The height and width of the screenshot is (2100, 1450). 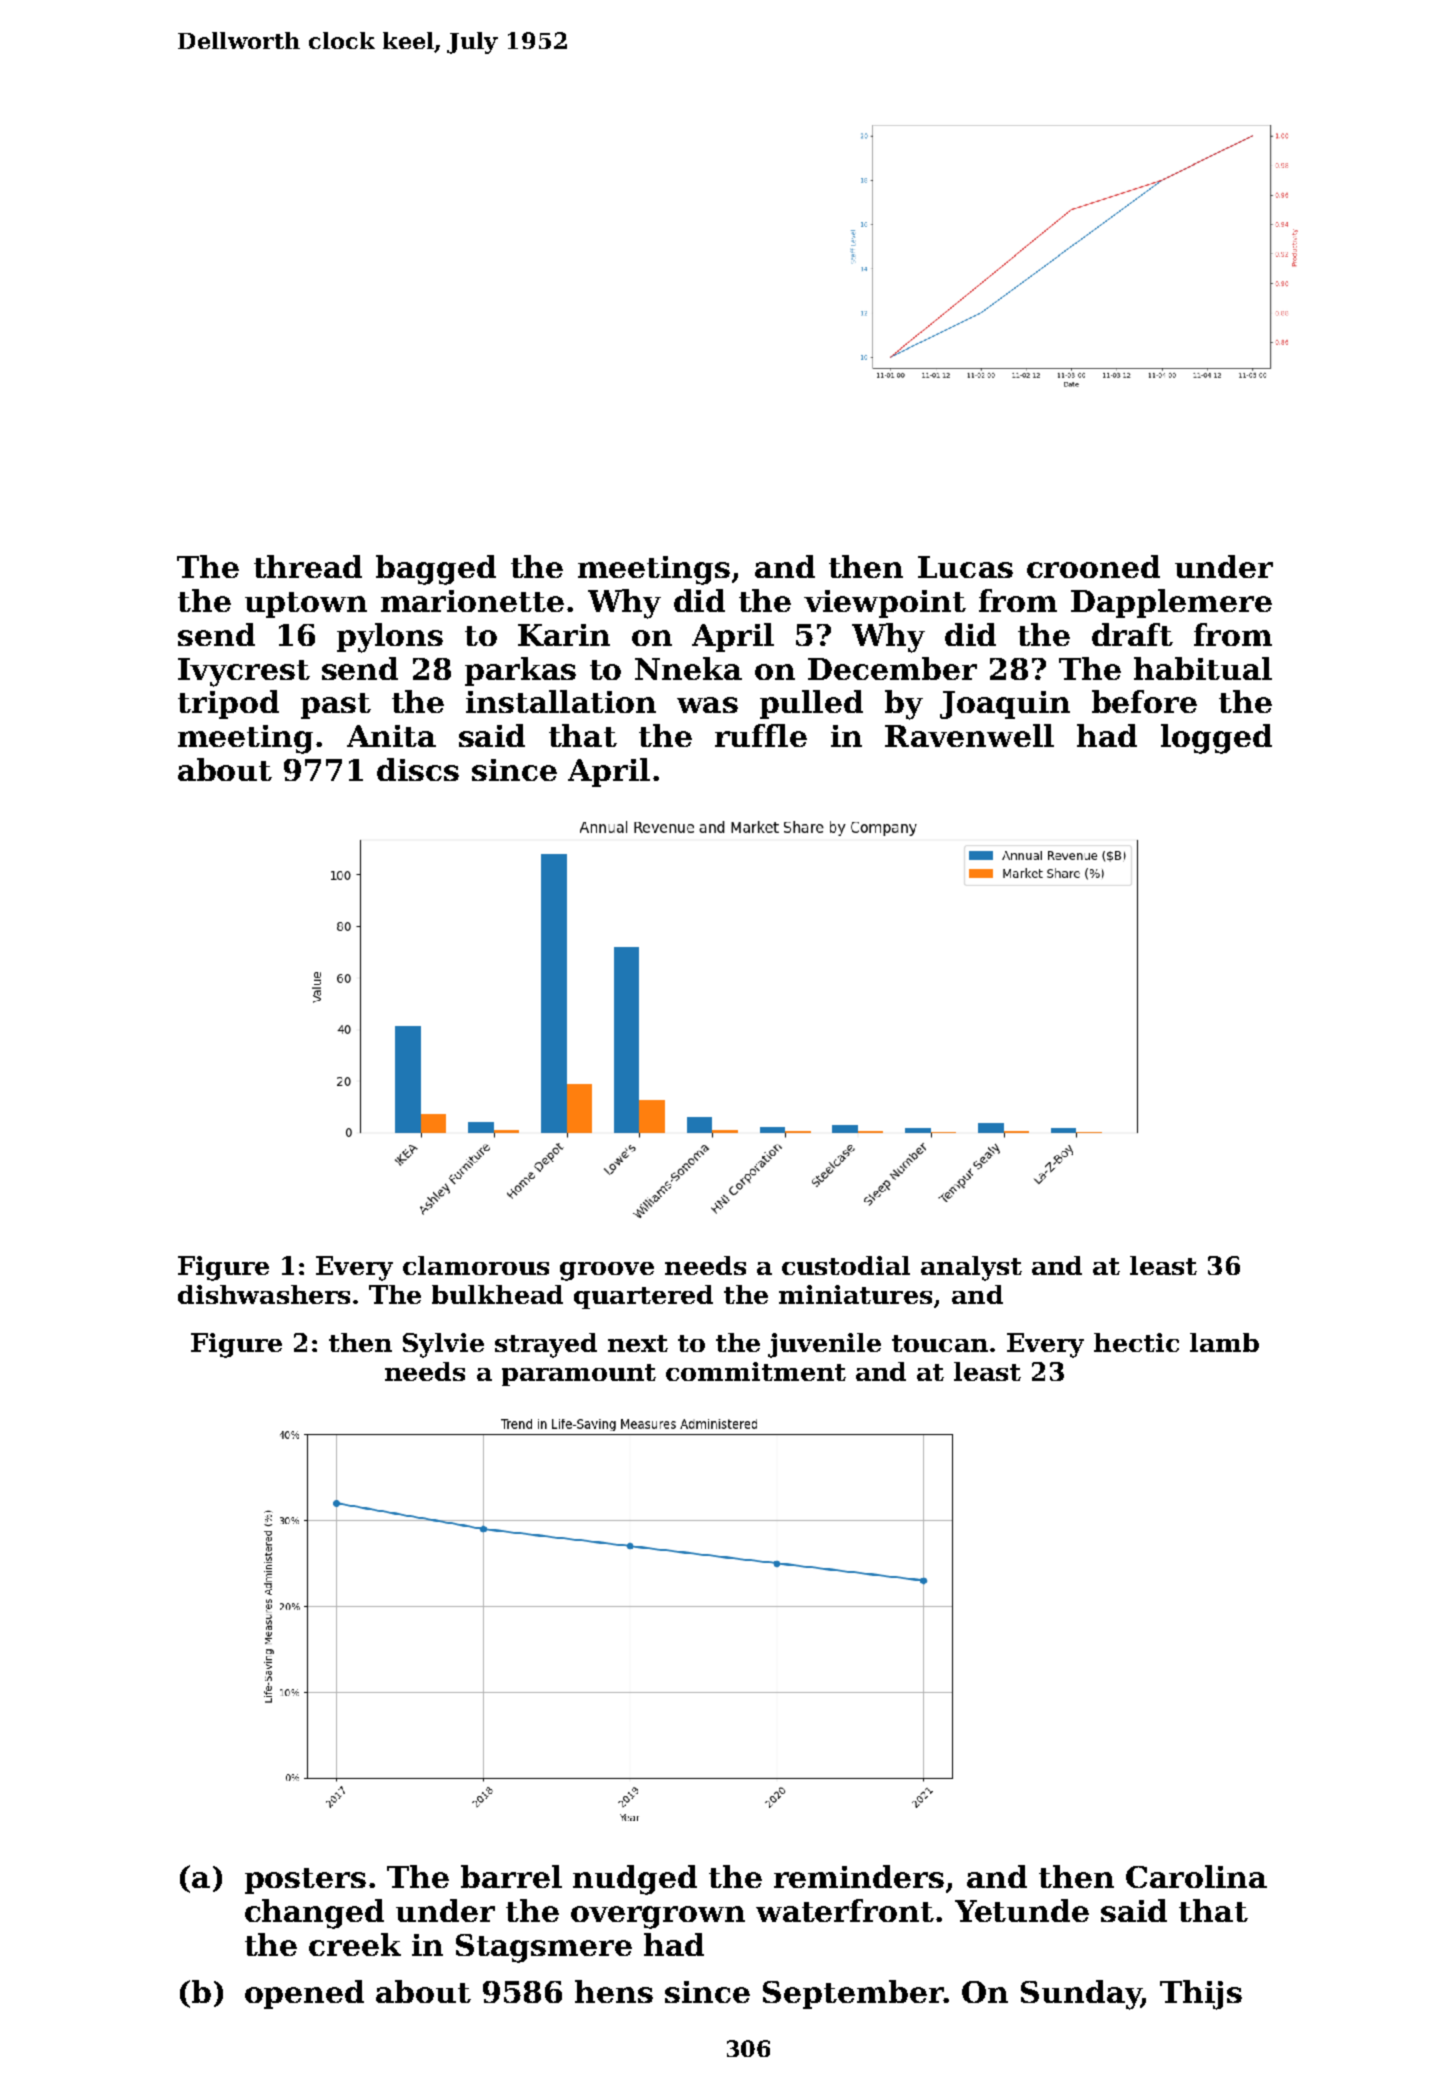 What do you see at coordinates (561, 701) in the screenshot?
I see `installation` at bounding box center [561, 701].
